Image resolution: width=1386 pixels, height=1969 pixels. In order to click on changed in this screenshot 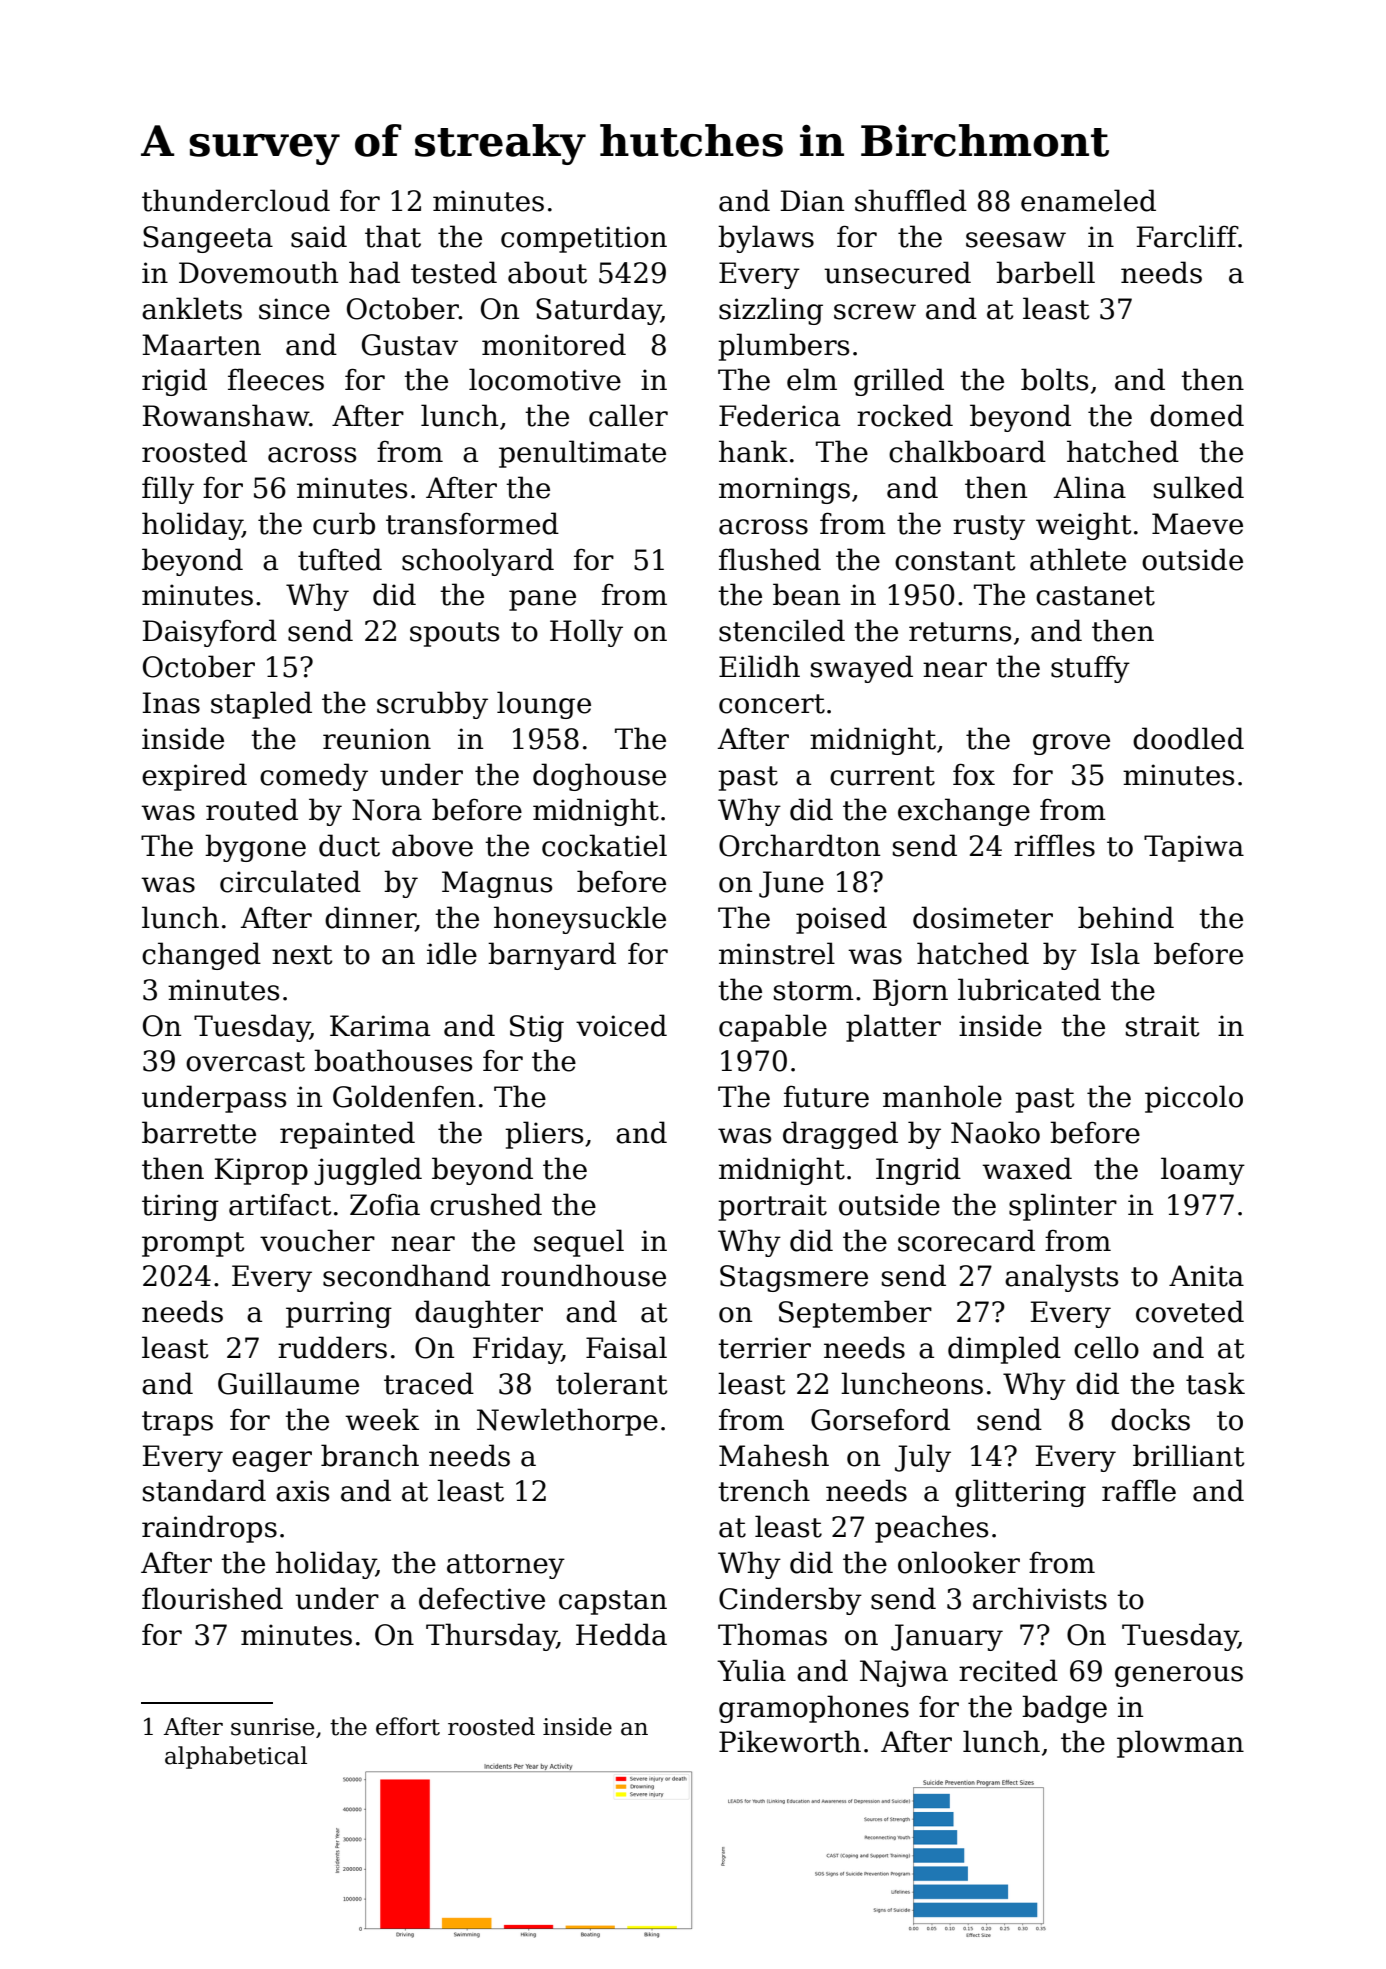, I will do `click(201, 956)`.
